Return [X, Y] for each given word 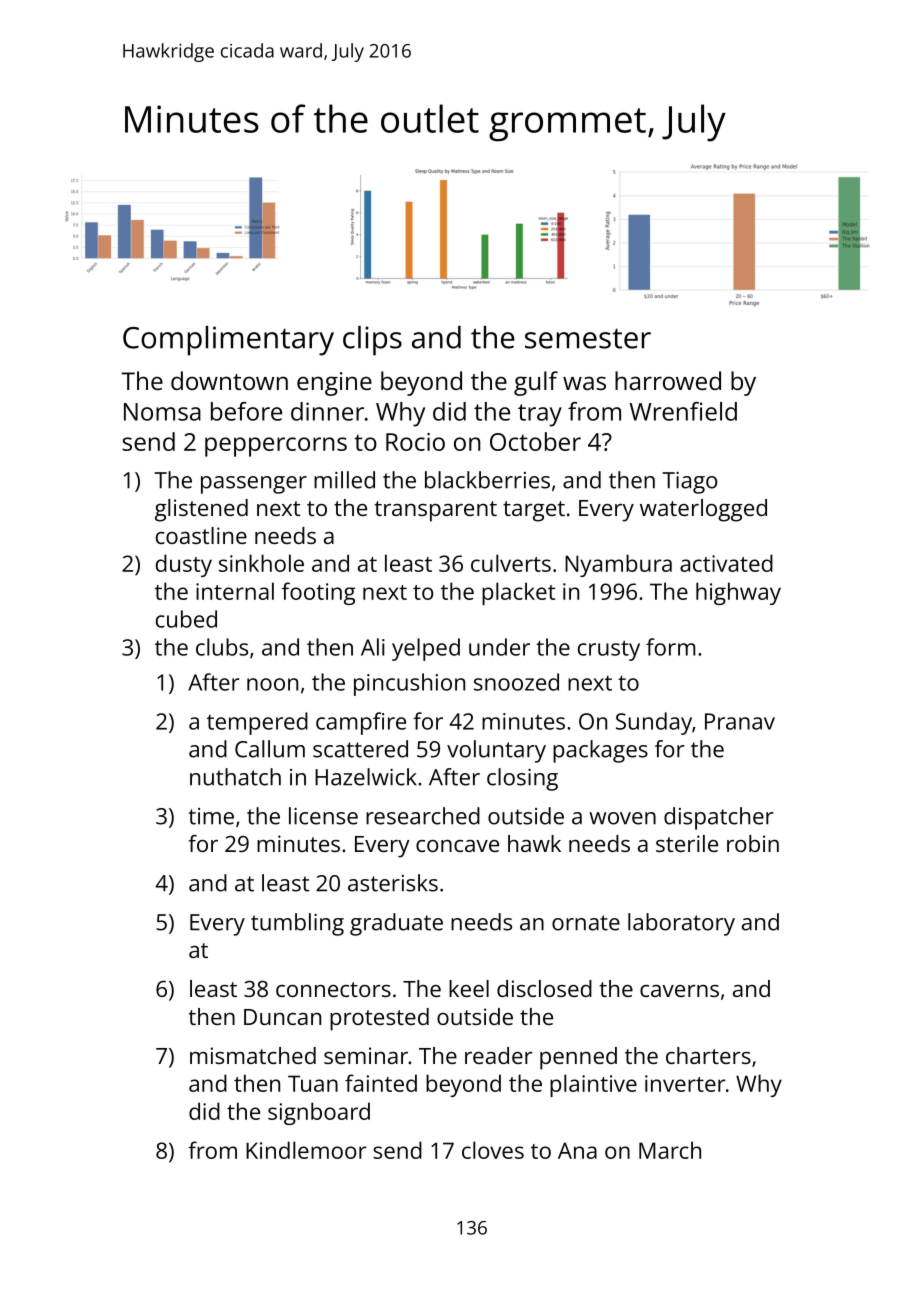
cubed [186, 619]
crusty [609, 650]
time [211, 816]
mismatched [253, 1055]
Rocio [415, 442]
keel [469, 988]
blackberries [487, 480]
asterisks [393, 883]
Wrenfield [683, 411]
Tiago [690, 483]
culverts [511, 563]
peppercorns [276, 447]
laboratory [681, 924]
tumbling [297, 924]
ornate [586, 923]
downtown [229, 380]
